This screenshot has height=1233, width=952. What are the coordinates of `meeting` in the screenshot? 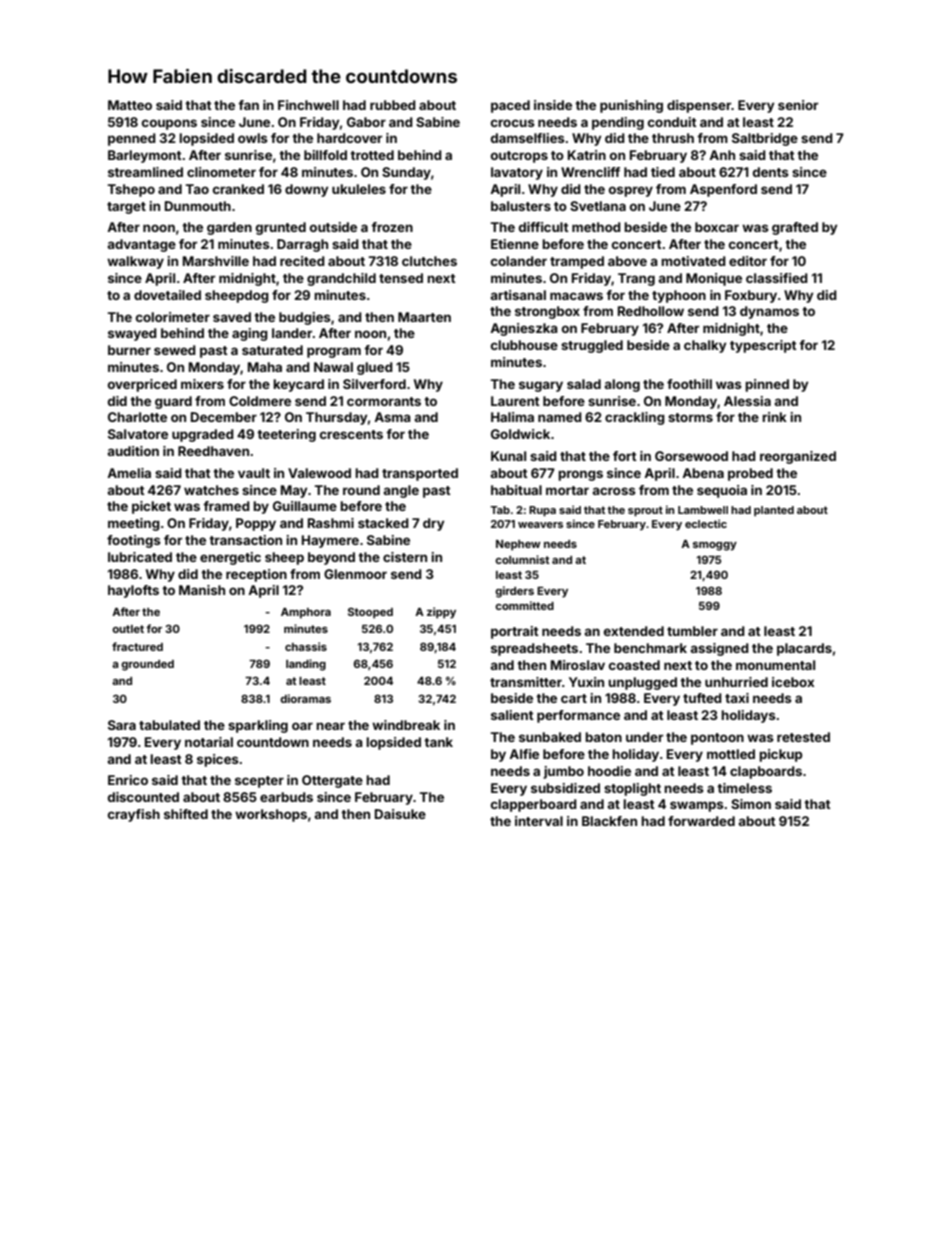 It's located at (134, 524).
